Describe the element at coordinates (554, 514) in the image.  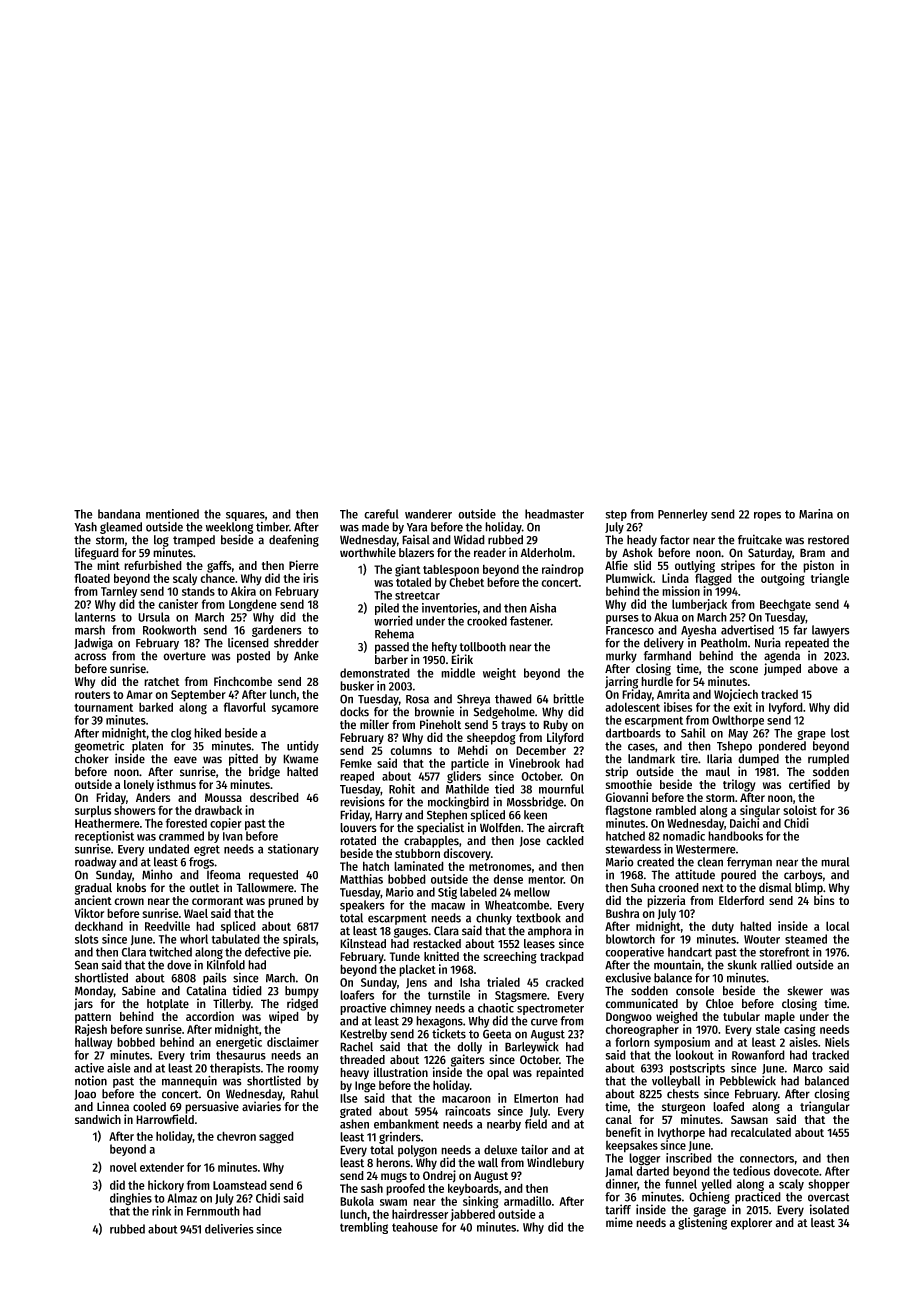
I see `headmaster` at that location.
